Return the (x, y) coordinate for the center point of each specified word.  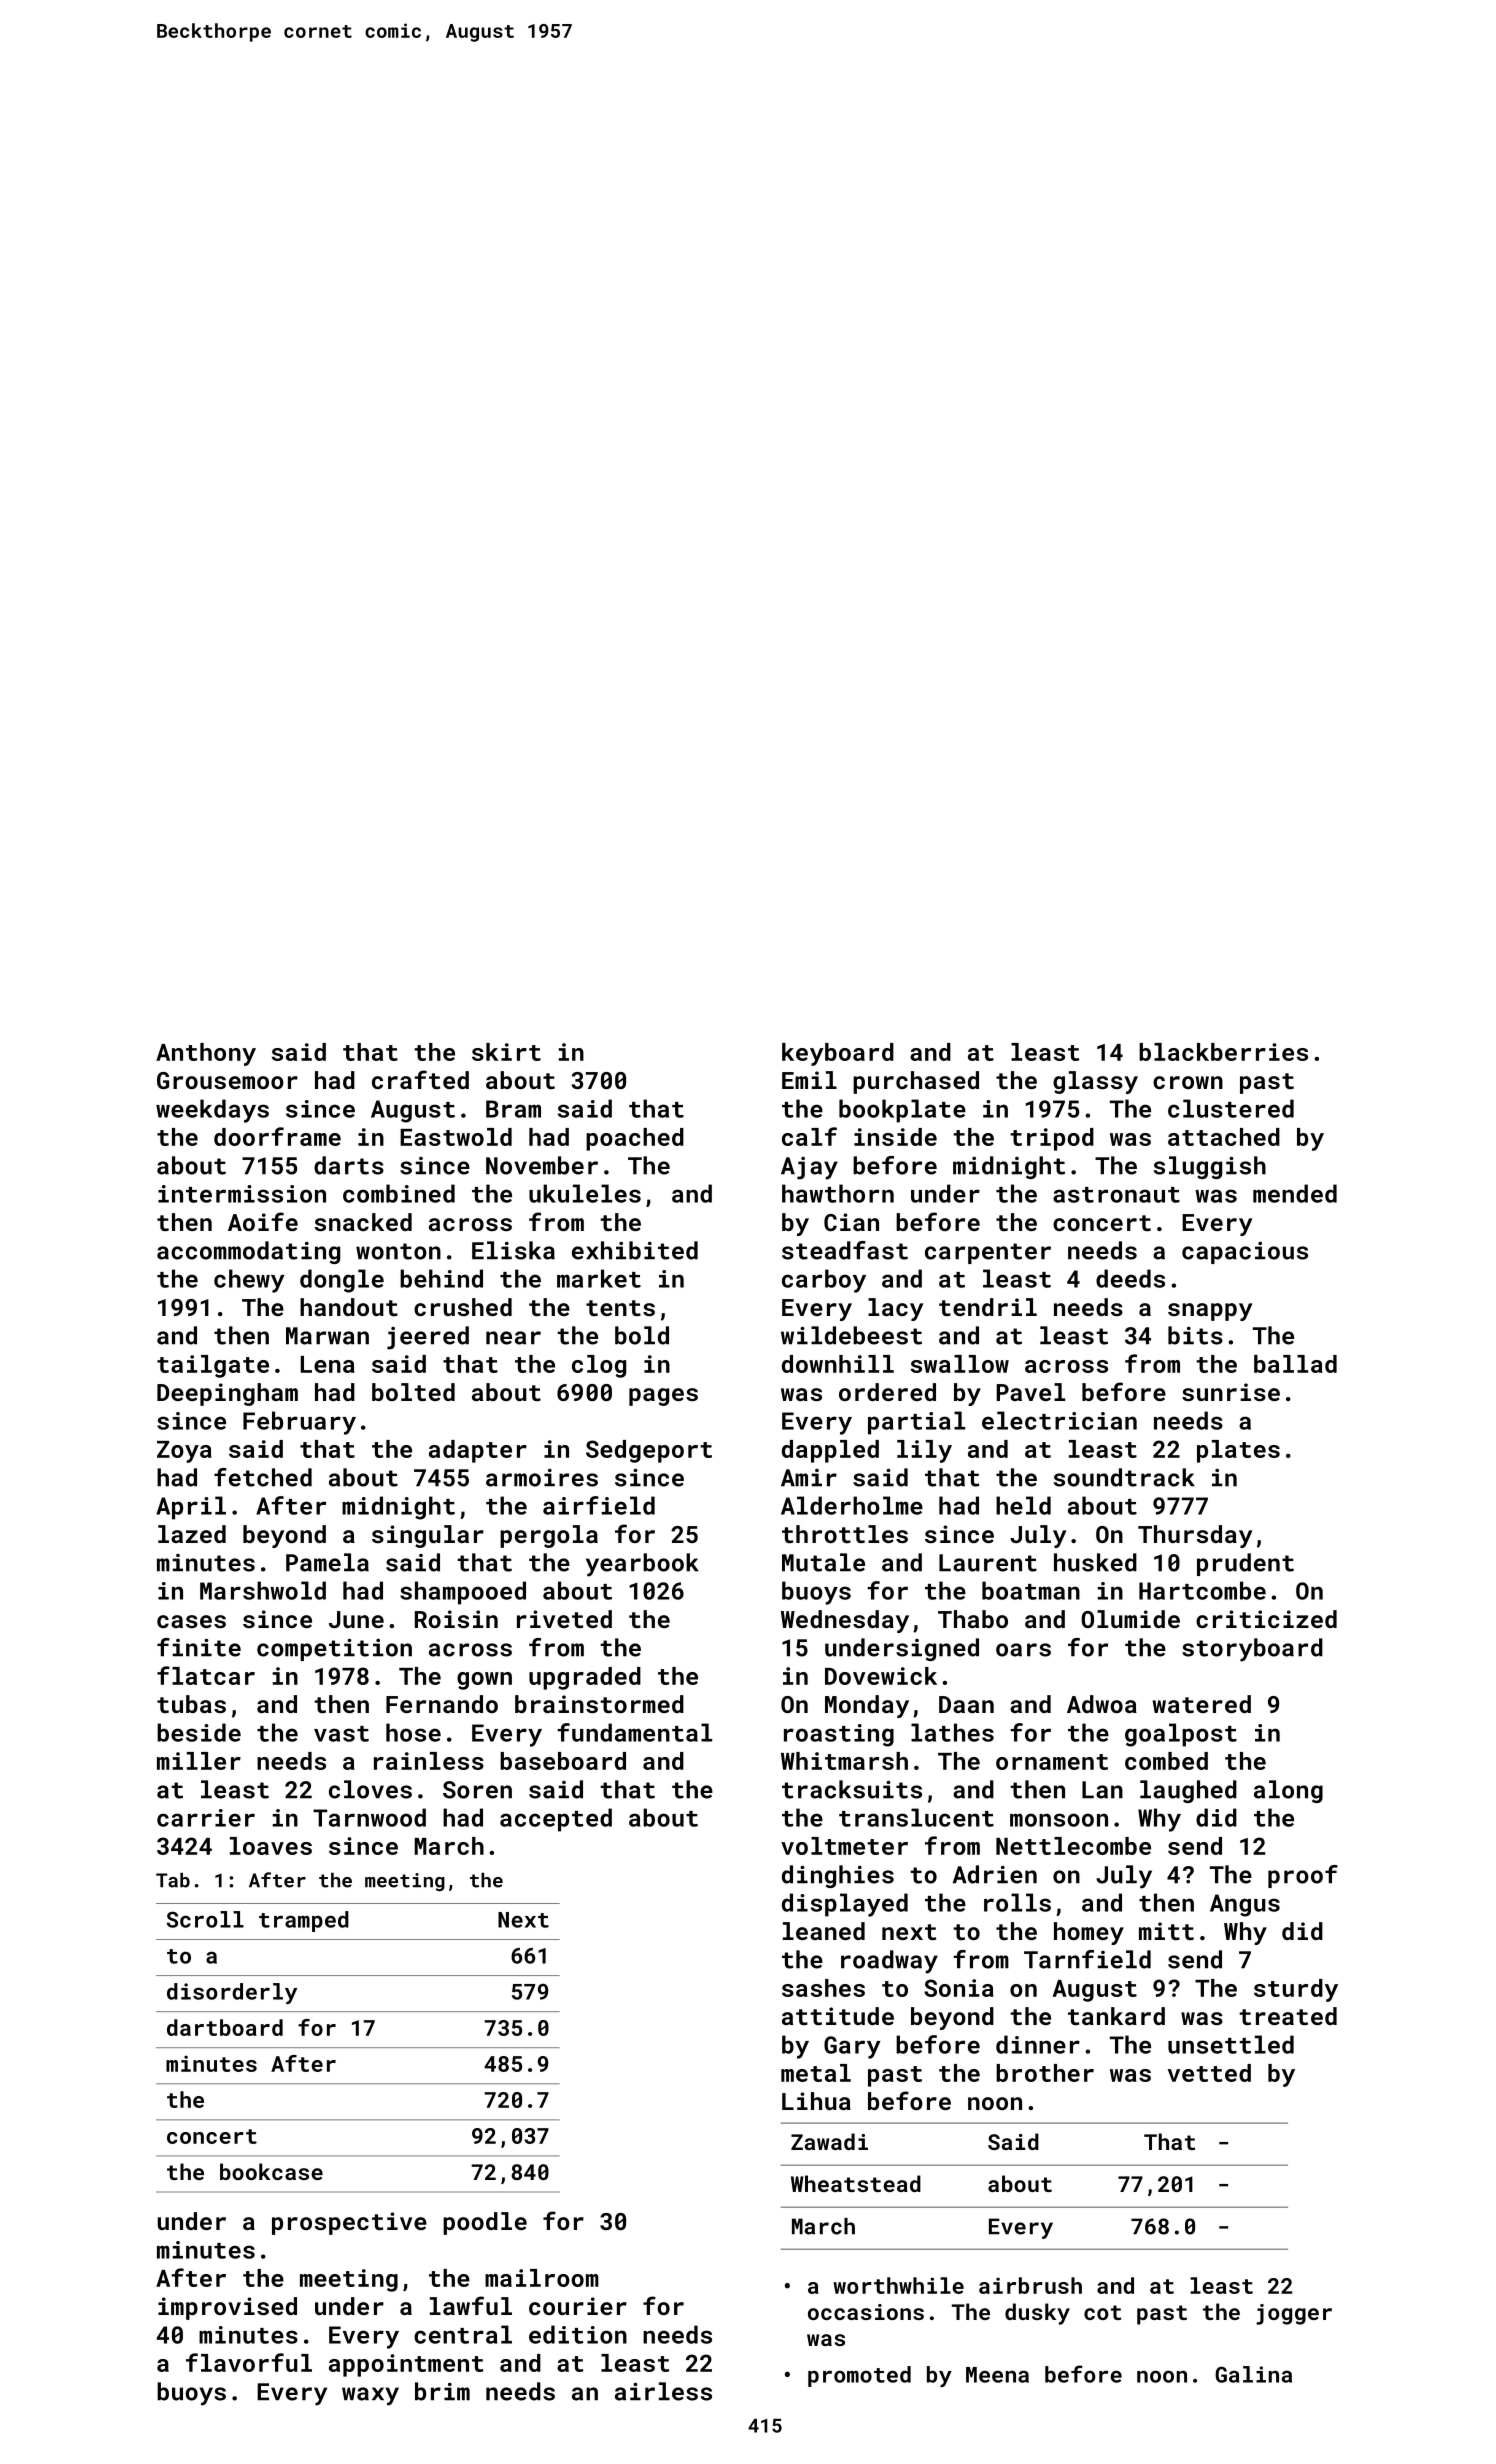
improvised (227, 2308)
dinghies (838, 1876)
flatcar (206, 1675)
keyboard (838, 1054)
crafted (420, 1079)
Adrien (995, 1874)
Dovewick (881, 1676)
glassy (1095, 1082)
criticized (1266, 1619)
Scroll (205, 1919)
